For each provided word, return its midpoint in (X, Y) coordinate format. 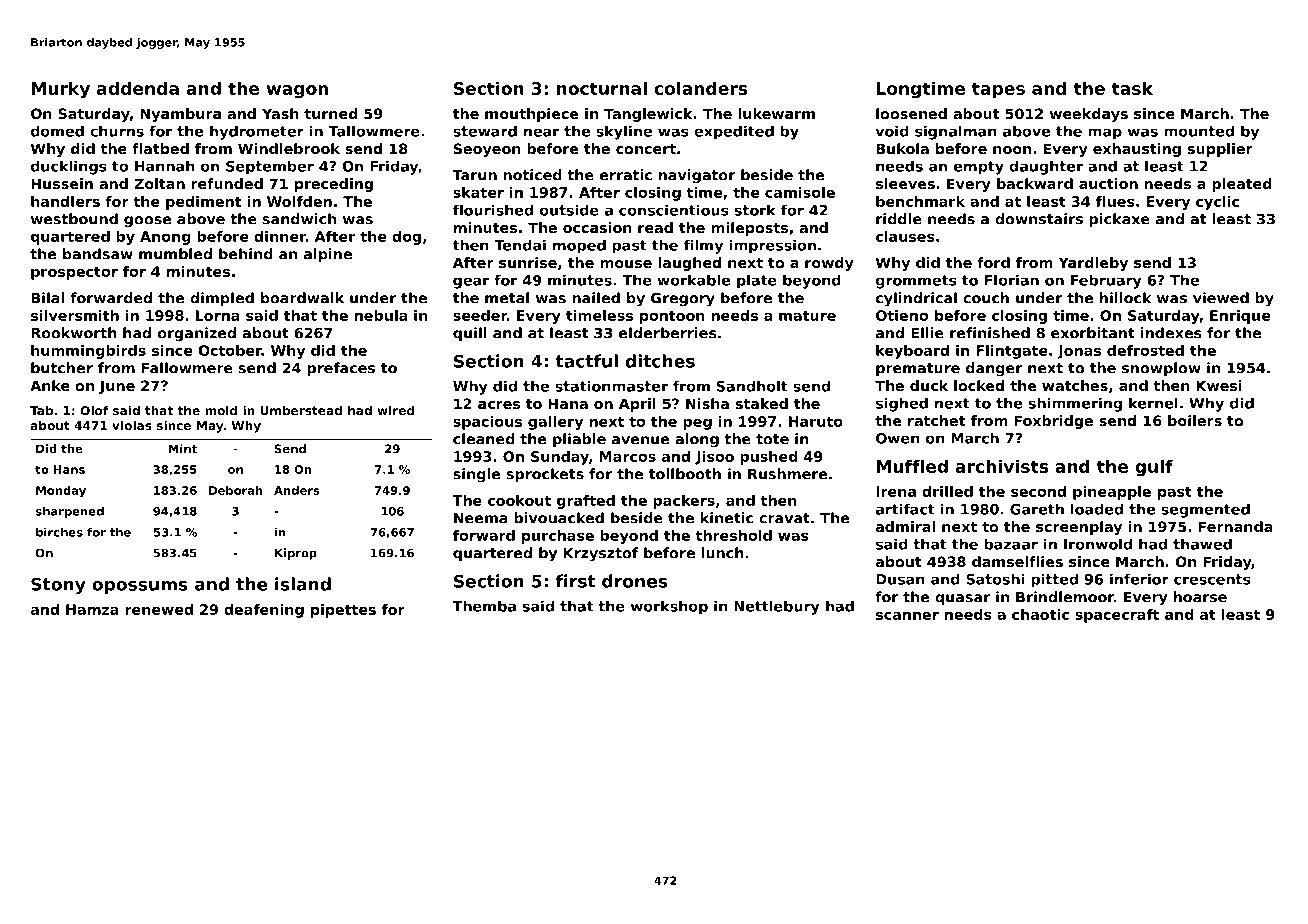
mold (221, 410)
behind (246, 254)
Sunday (560, 458)
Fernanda (1236, 526)
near (541, 132)
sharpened (70, 512)
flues (1115, 201)
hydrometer (257, 132)
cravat (784, 518)
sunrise (528, 262)
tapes (998, 90)
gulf (1154, 468)
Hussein (62, 183)
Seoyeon (487, 150)
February (1106, 281)
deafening (264, 611)
